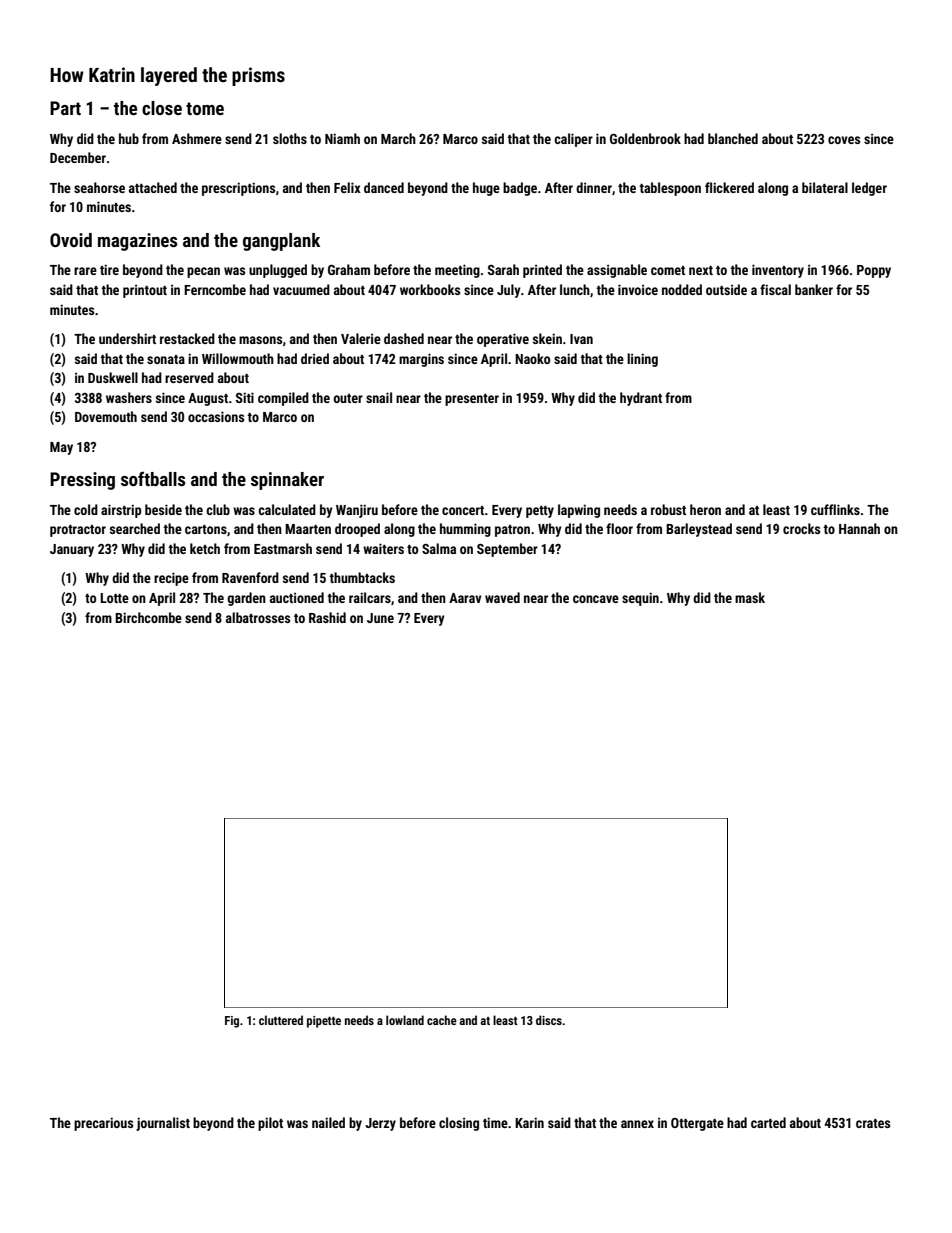 This screenshot has width=952, height=1233. What do you see at coordinates (189, 377) in the screenshot?
I see `reserved` at bounding box center [189, 377].
